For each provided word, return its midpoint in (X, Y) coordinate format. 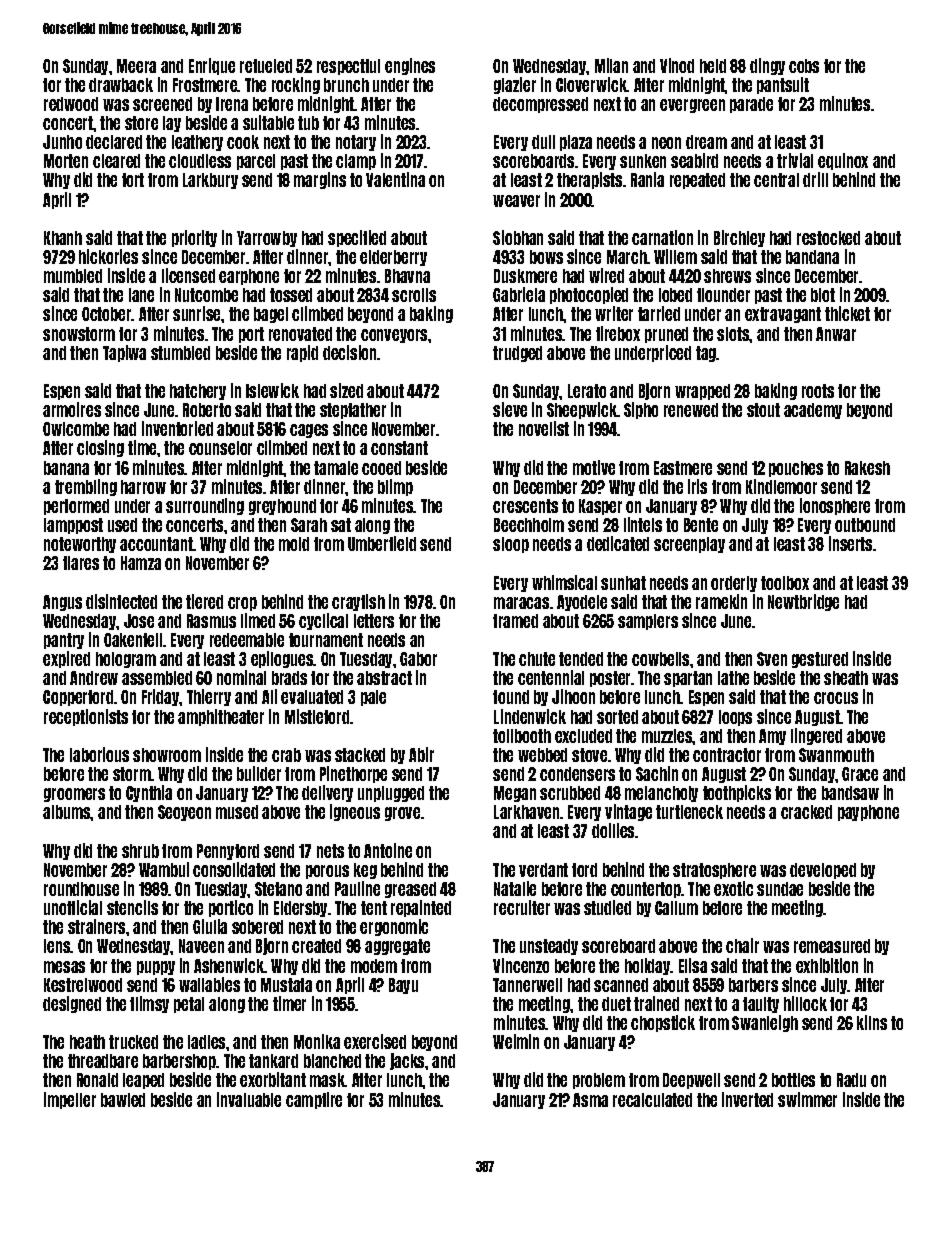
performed (76, 507)
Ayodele (582, 603)
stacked (360, 755)
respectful (348, 67)
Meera (136, 66)
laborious (99, 754)
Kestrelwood (83, 985)
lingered (816, 736)
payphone (868, 813)
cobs (804, 66)
